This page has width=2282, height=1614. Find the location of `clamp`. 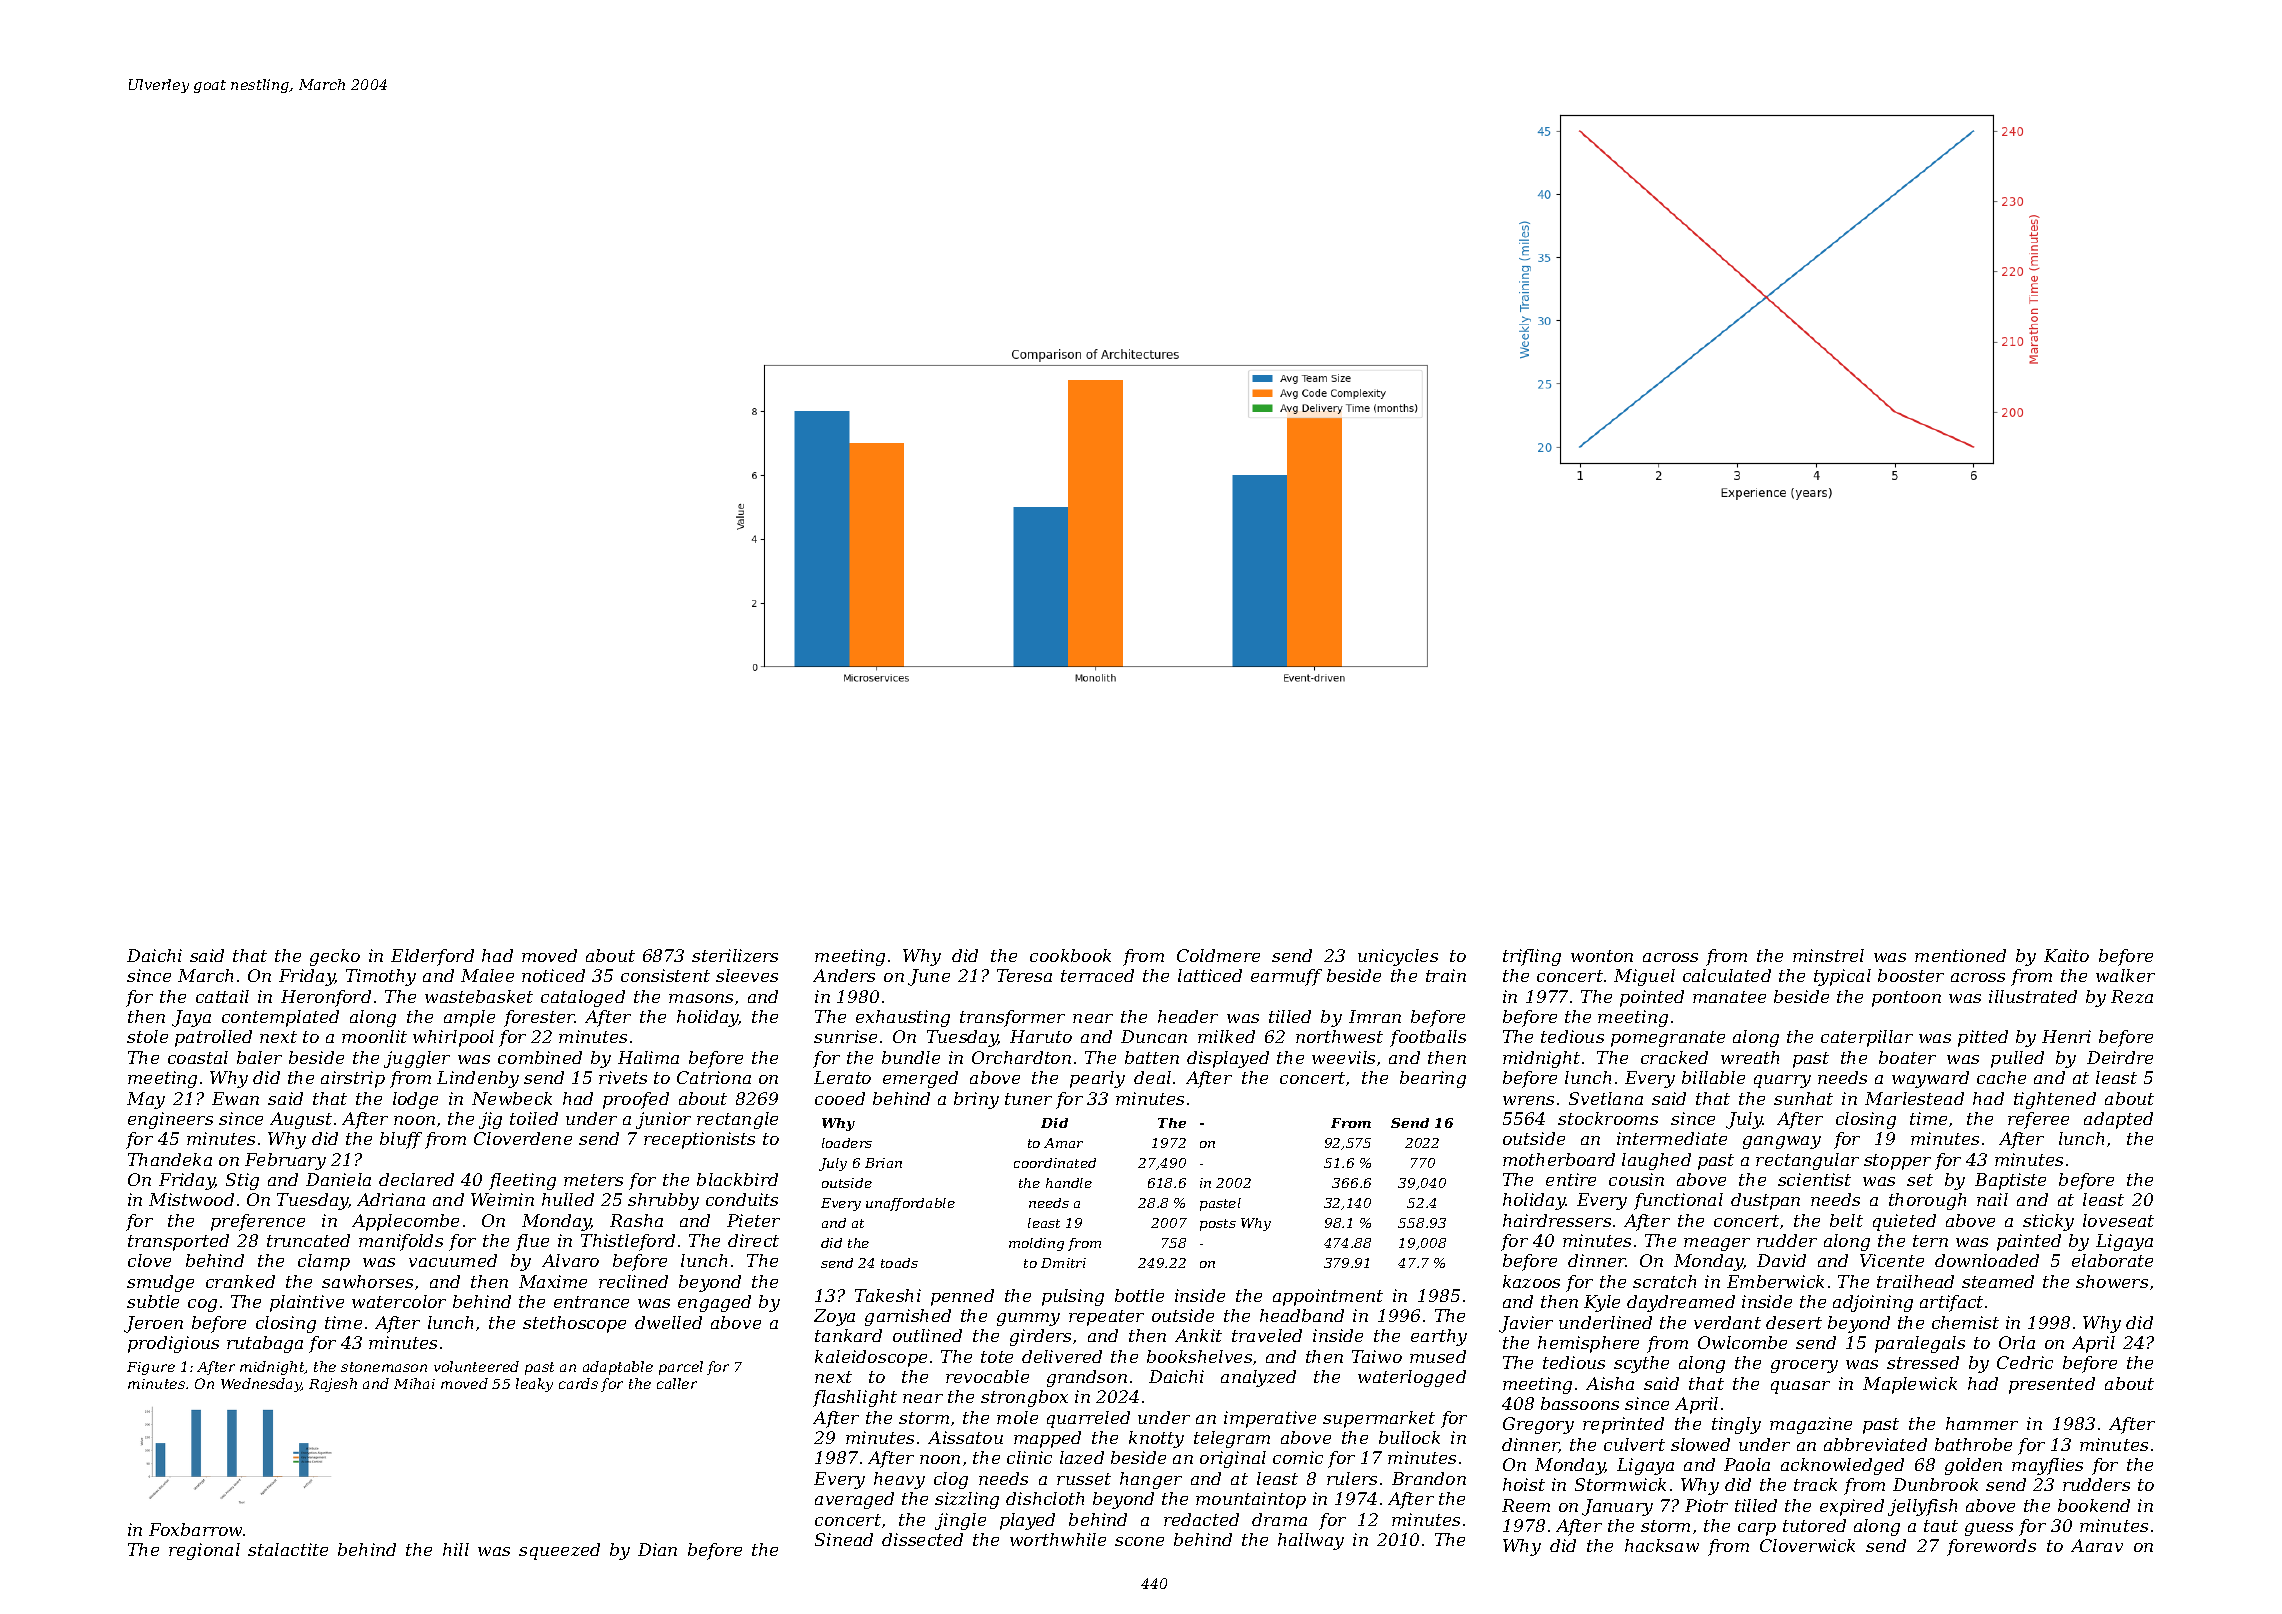

clamp is located at coordinates (324, 1262).
